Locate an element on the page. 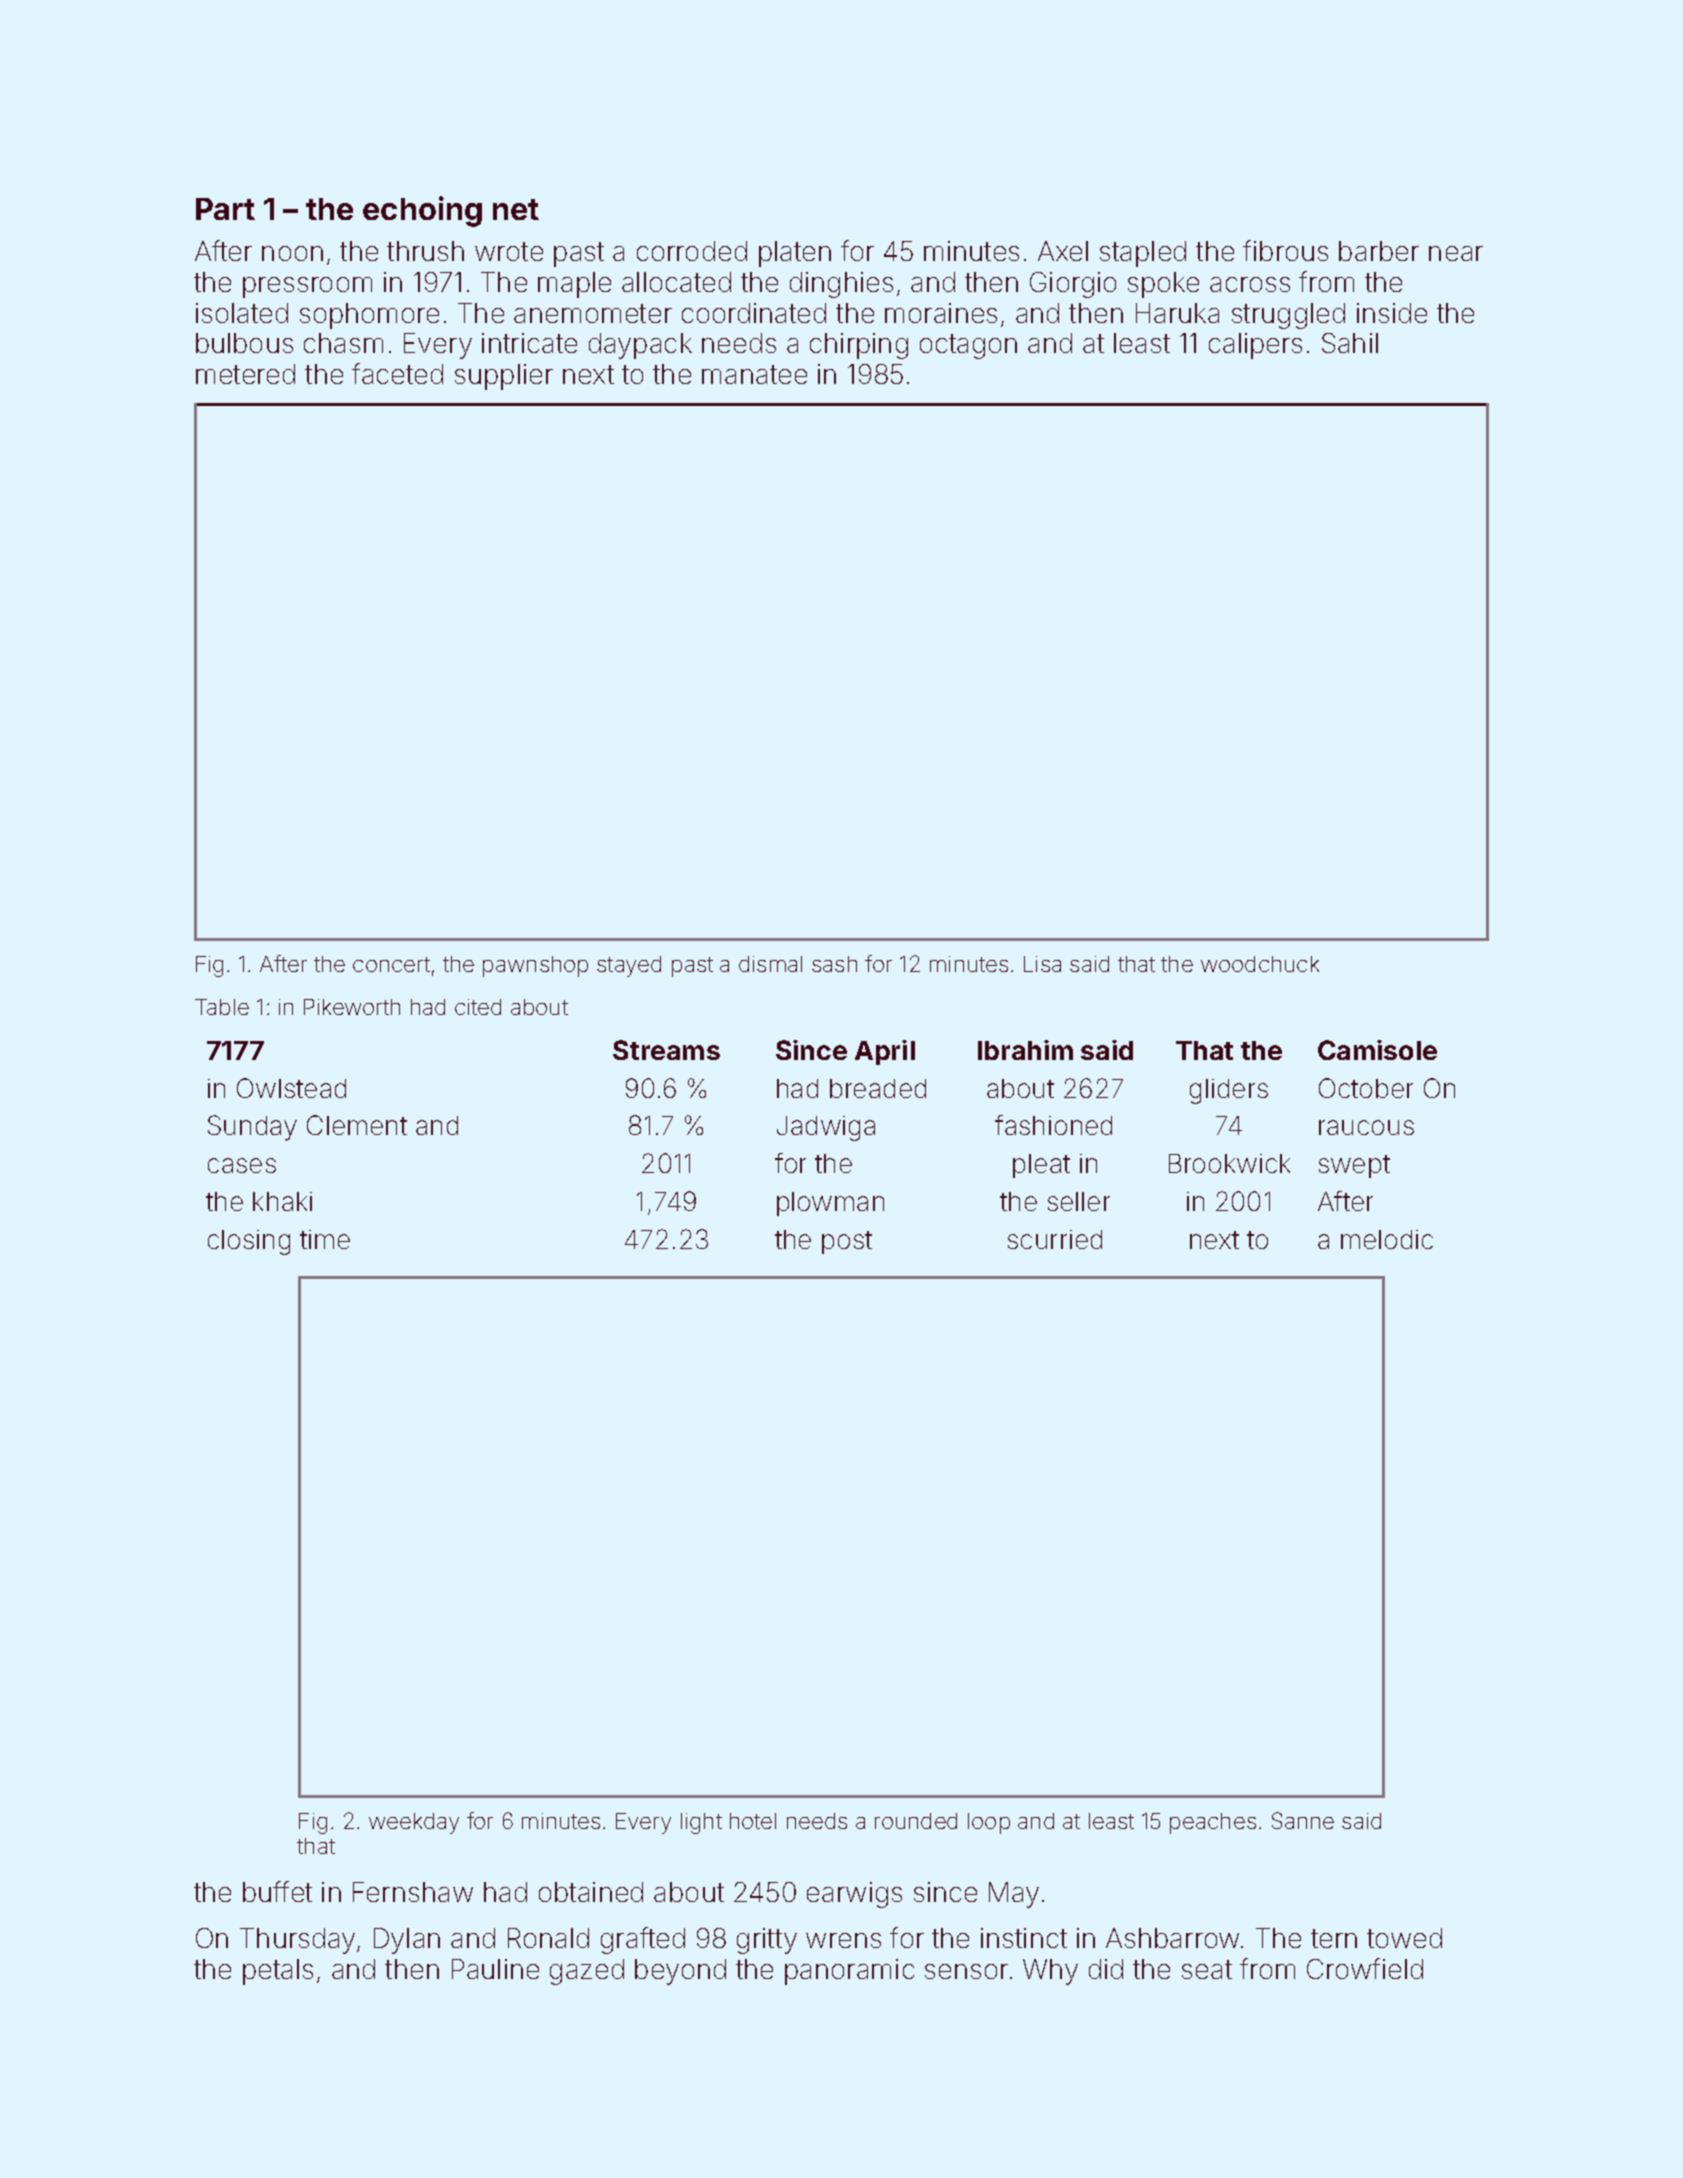  dismal is located at coordinates (770, 964).
